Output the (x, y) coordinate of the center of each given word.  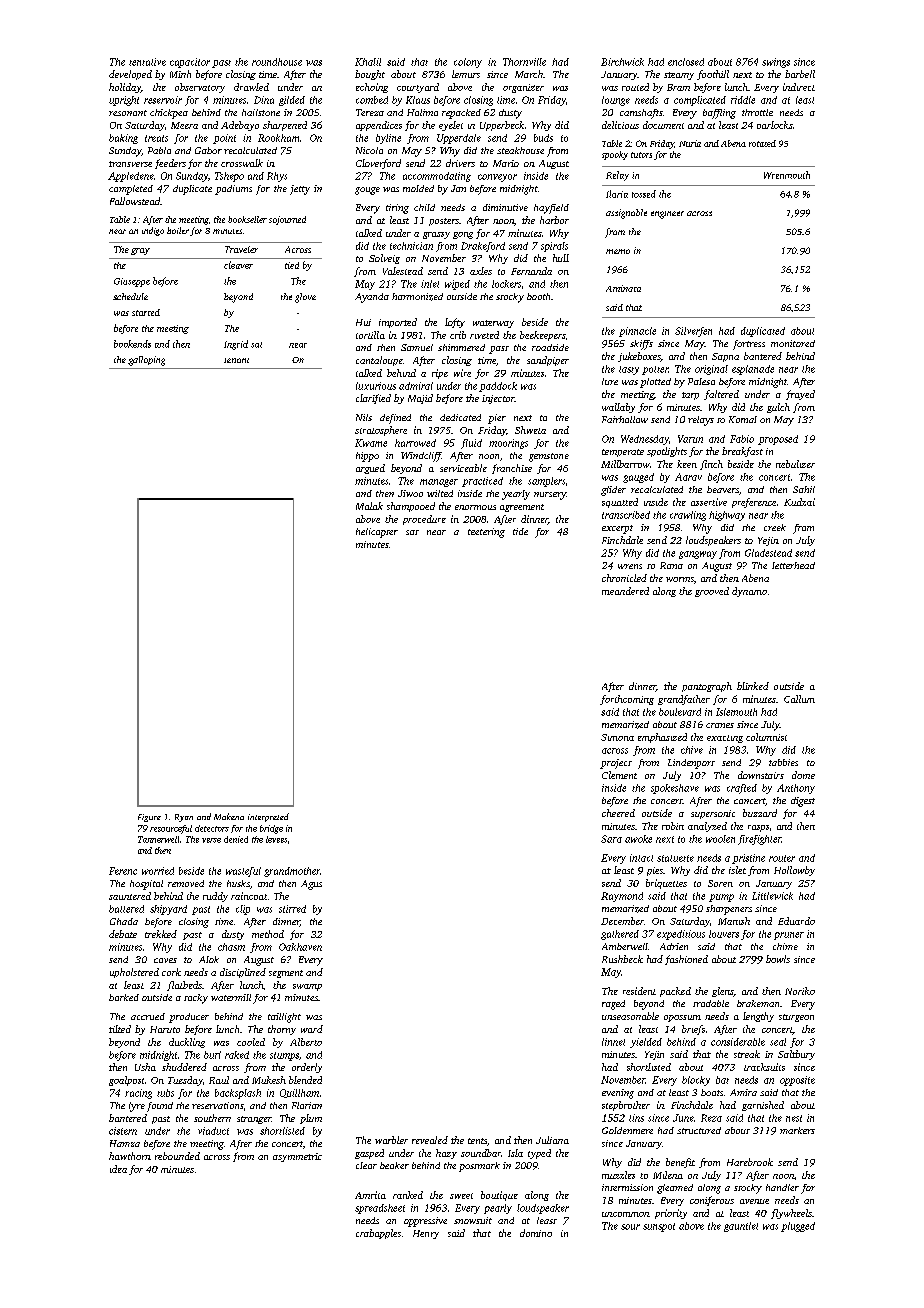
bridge (271, 829)
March (529, 74)
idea (118, 1169)
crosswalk (242, 163)
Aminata (623, 288)
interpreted (268, 817)
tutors (641, 155)
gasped (369, 1154)
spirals (554, 247)
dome (803, 775)
